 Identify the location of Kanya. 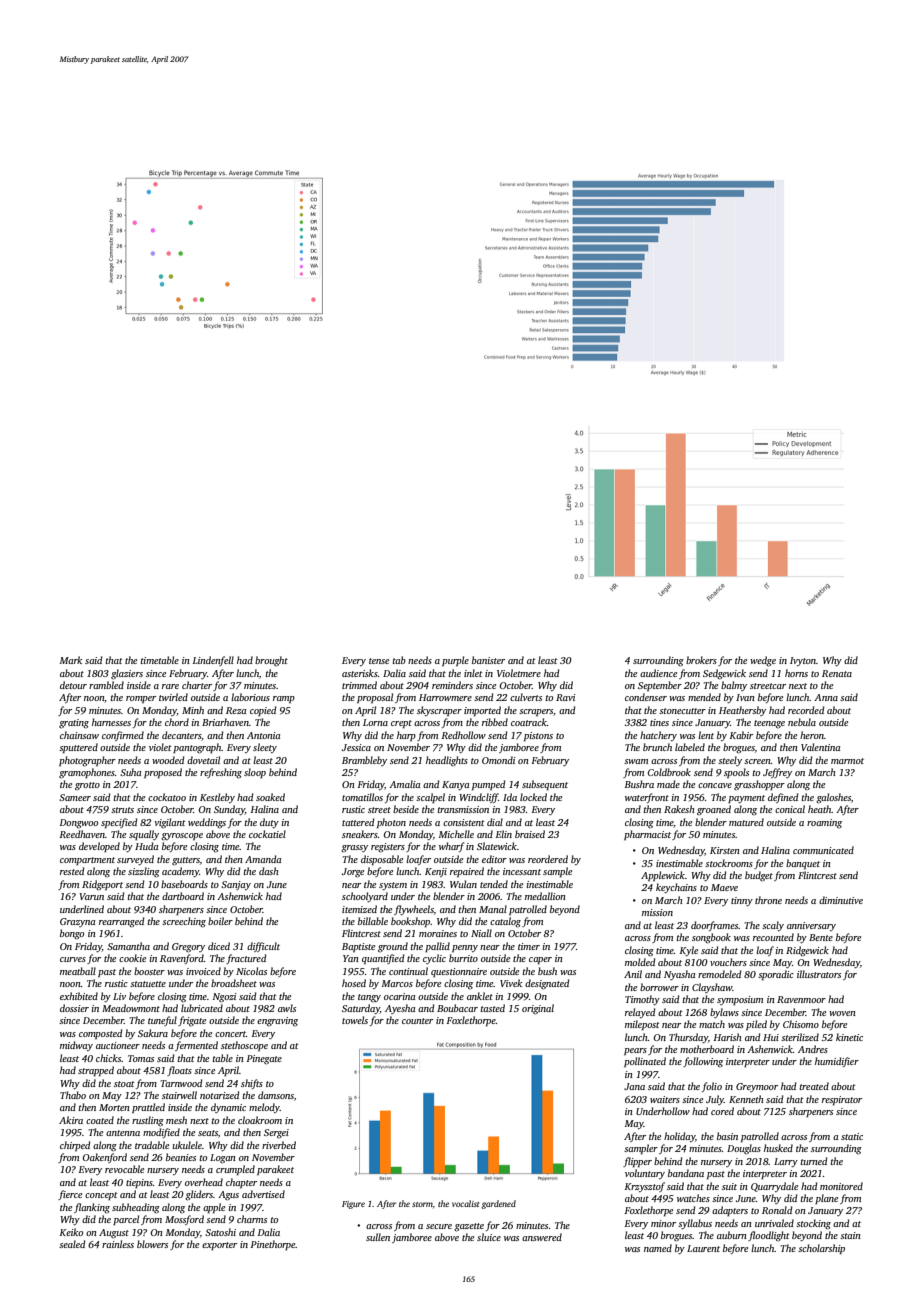
(455, 785).
